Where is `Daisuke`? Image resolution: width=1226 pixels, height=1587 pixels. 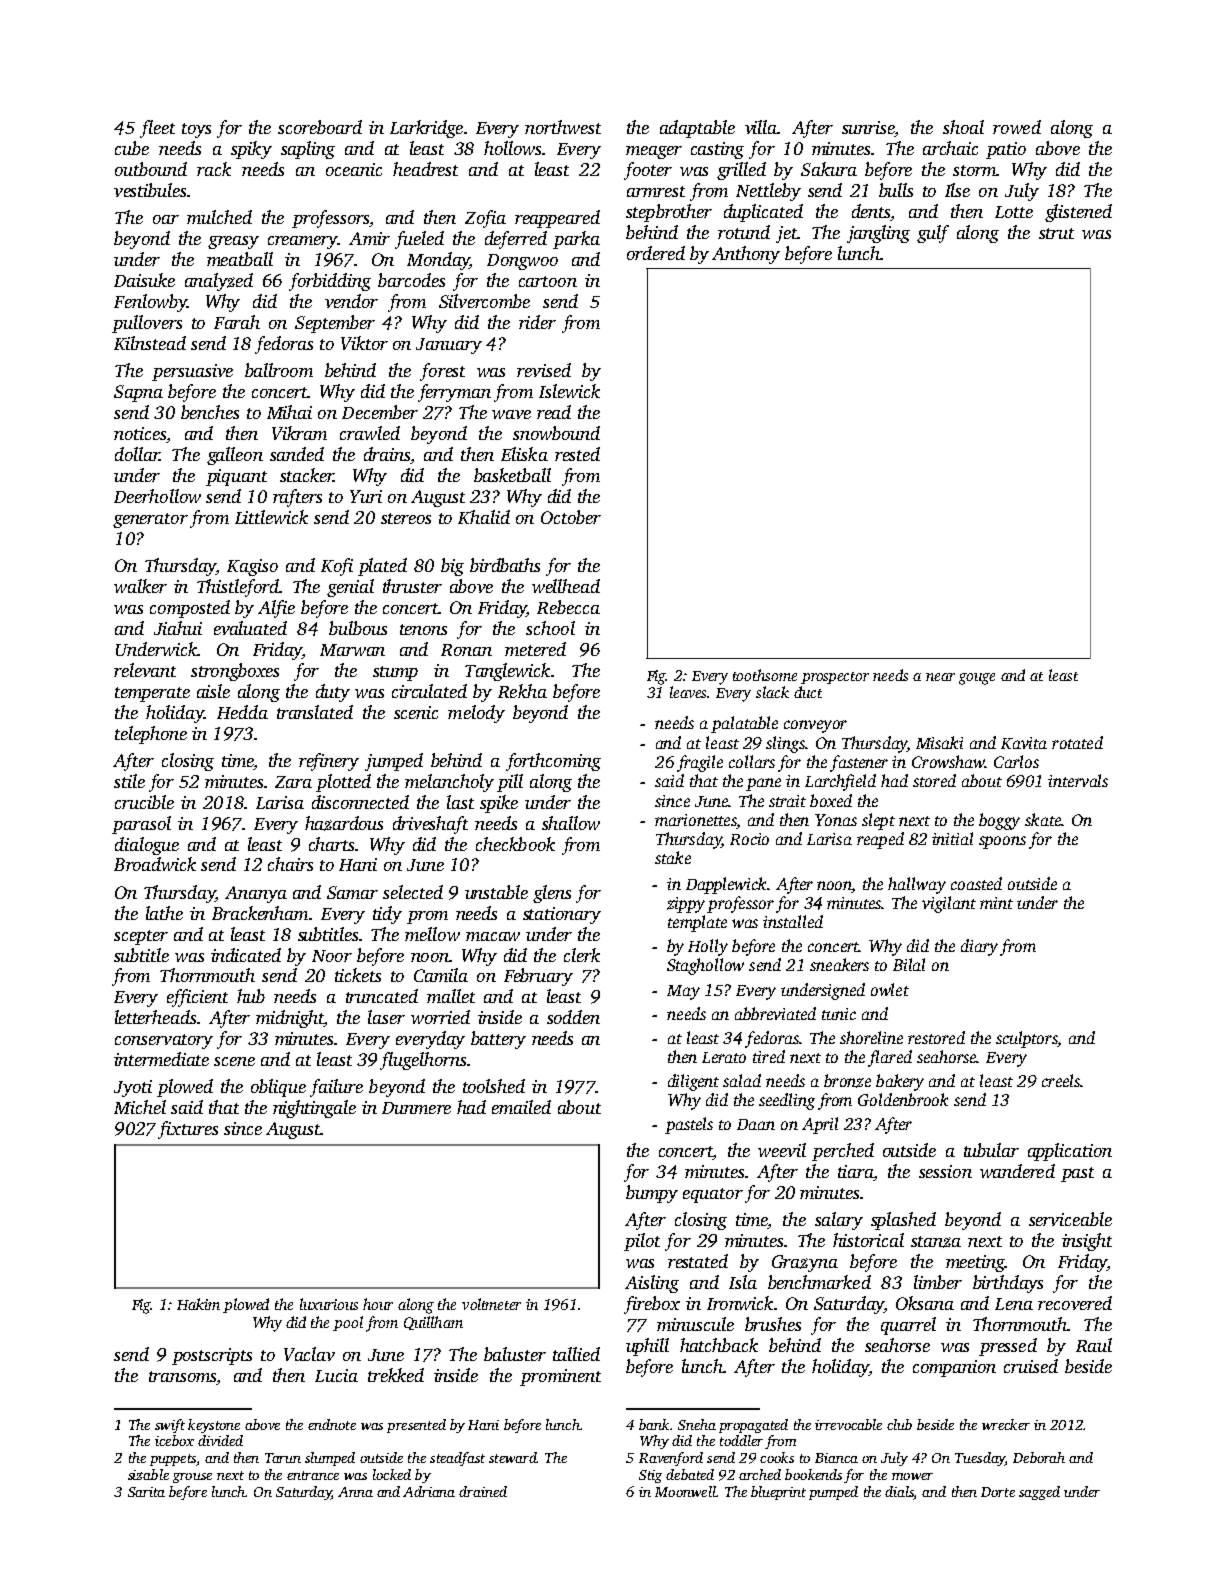
Daisuke is located at coordinates (144, 280).
